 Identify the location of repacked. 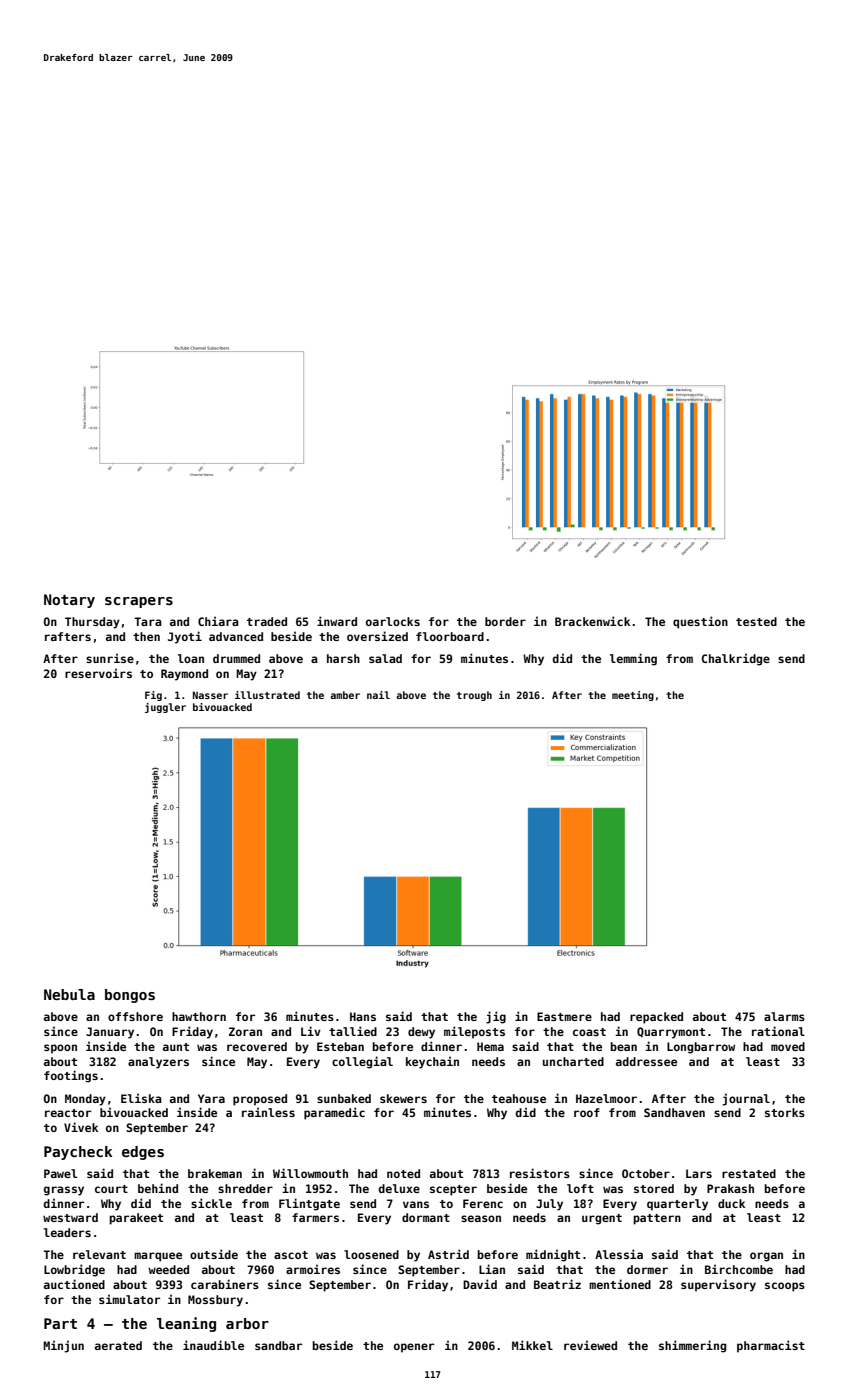
(656, 1018).
